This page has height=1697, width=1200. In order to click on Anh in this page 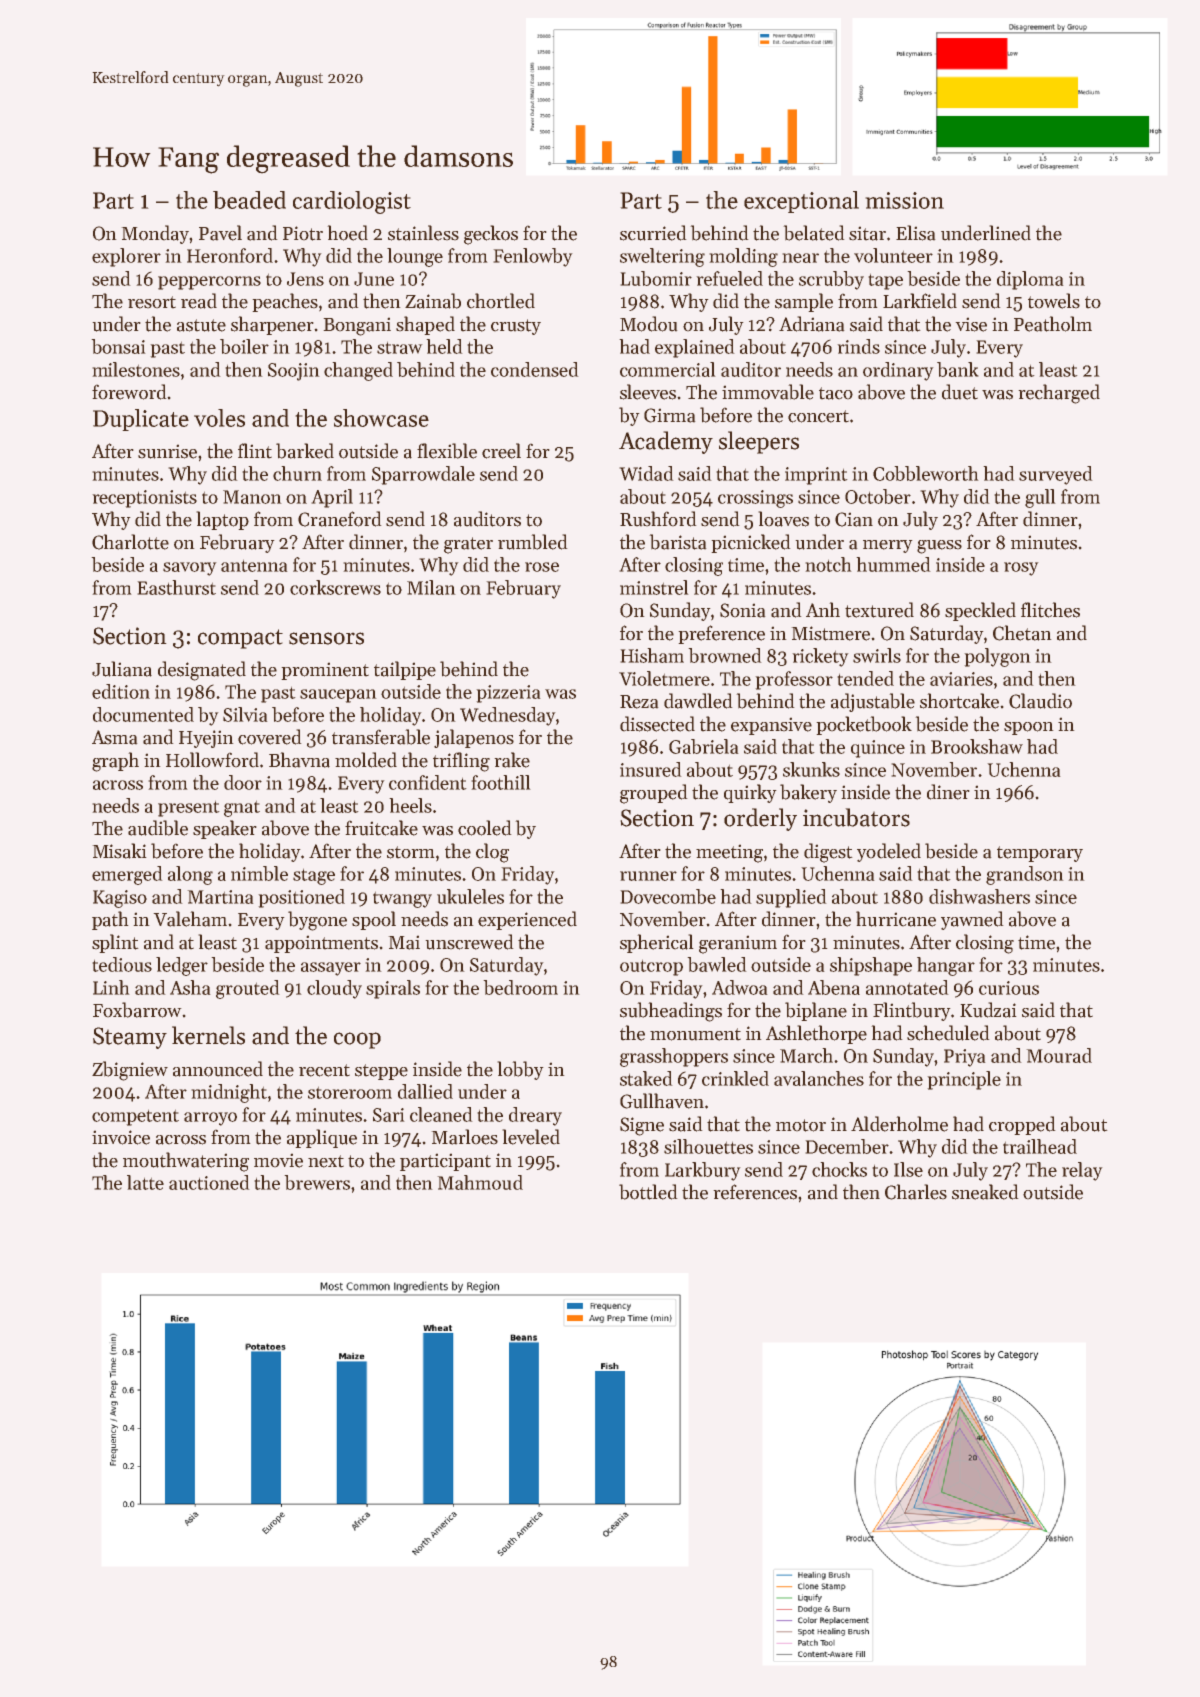, I will do `click(823, 609)`.
